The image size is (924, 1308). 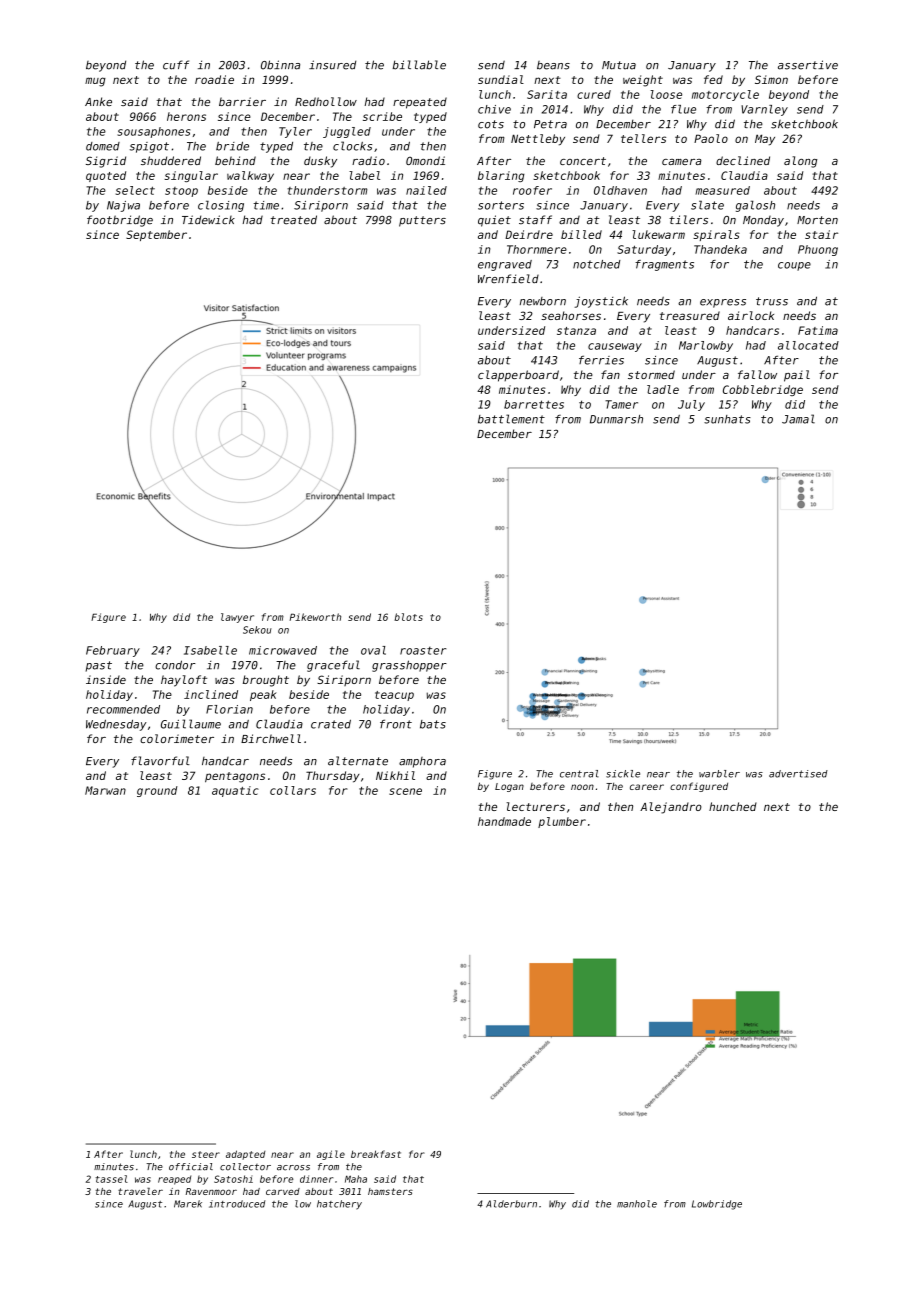 What do you see at coordinates (376, 1154) in the page?
I see `breakfast` at bounding box center [376, 1154].
